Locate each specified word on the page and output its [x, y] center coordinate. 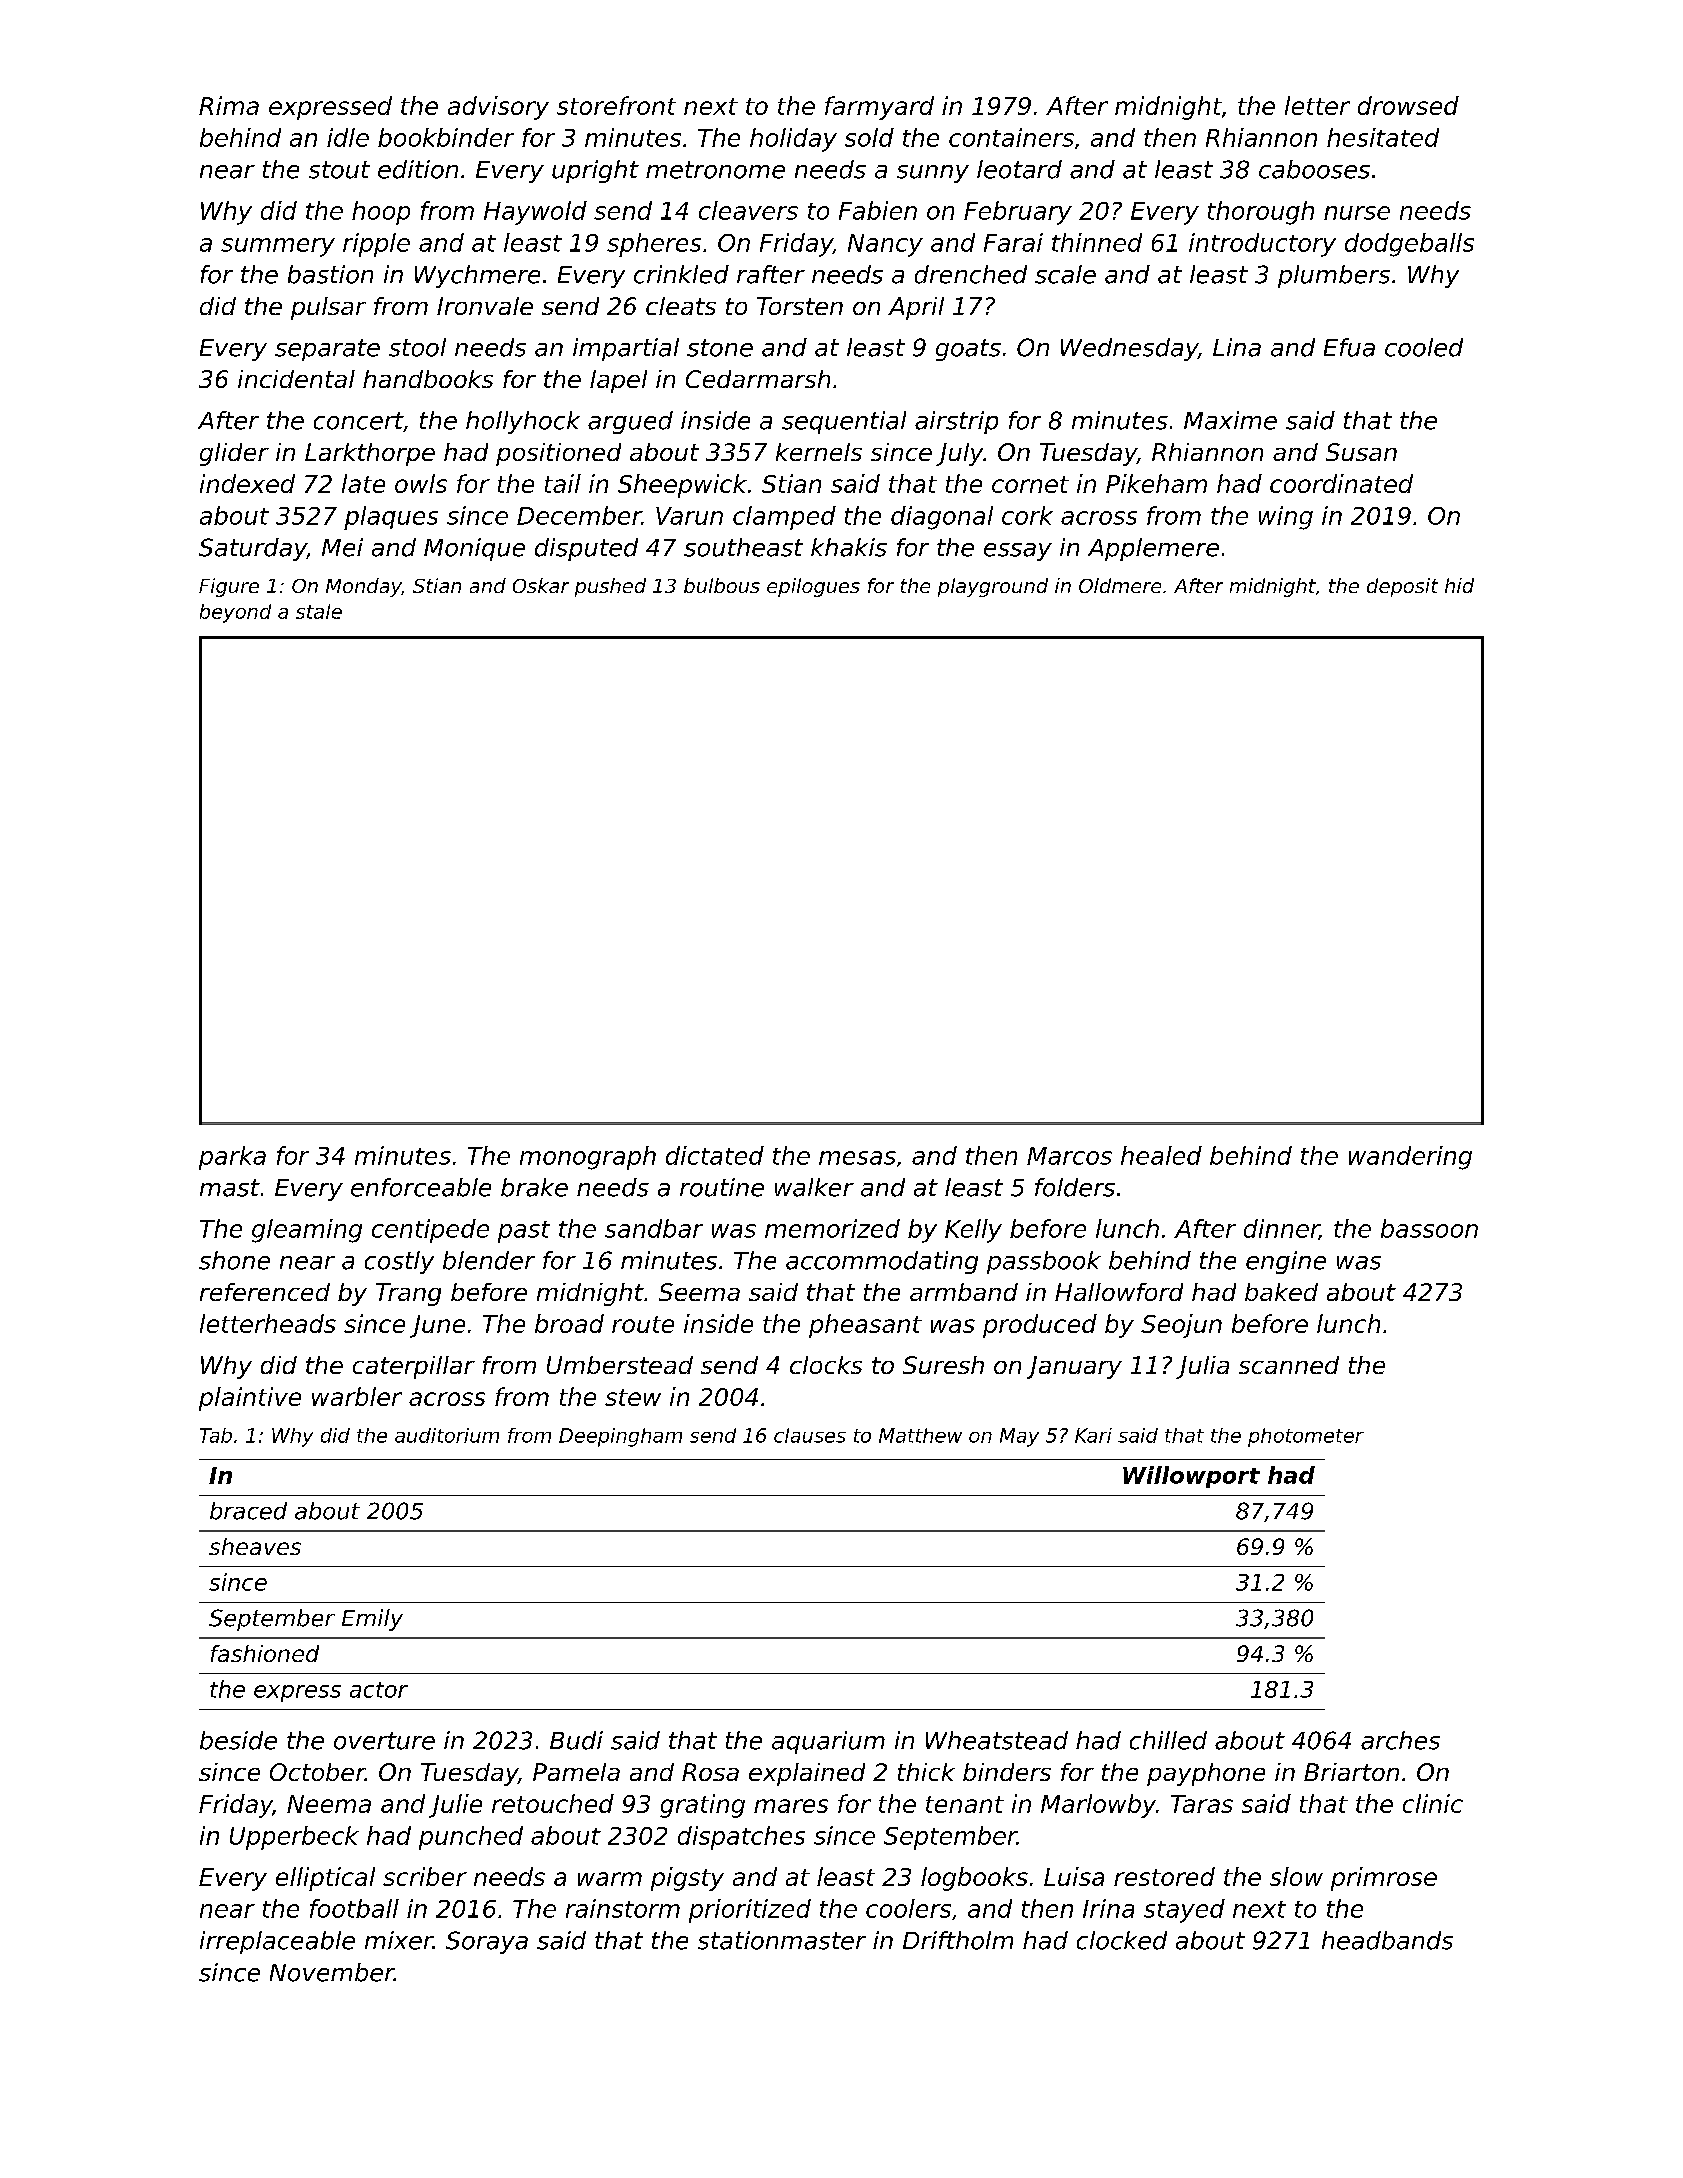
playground [993, 587]
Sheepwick [682, 486]
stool [417, 347]
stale [319, 611]
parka [232, 1158]
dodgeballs [1409, 245]
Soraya [487, 1942]
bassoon [1429, 1228]
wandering [1410, 1158]
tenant [965, 1804]
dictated [715, 1155]
